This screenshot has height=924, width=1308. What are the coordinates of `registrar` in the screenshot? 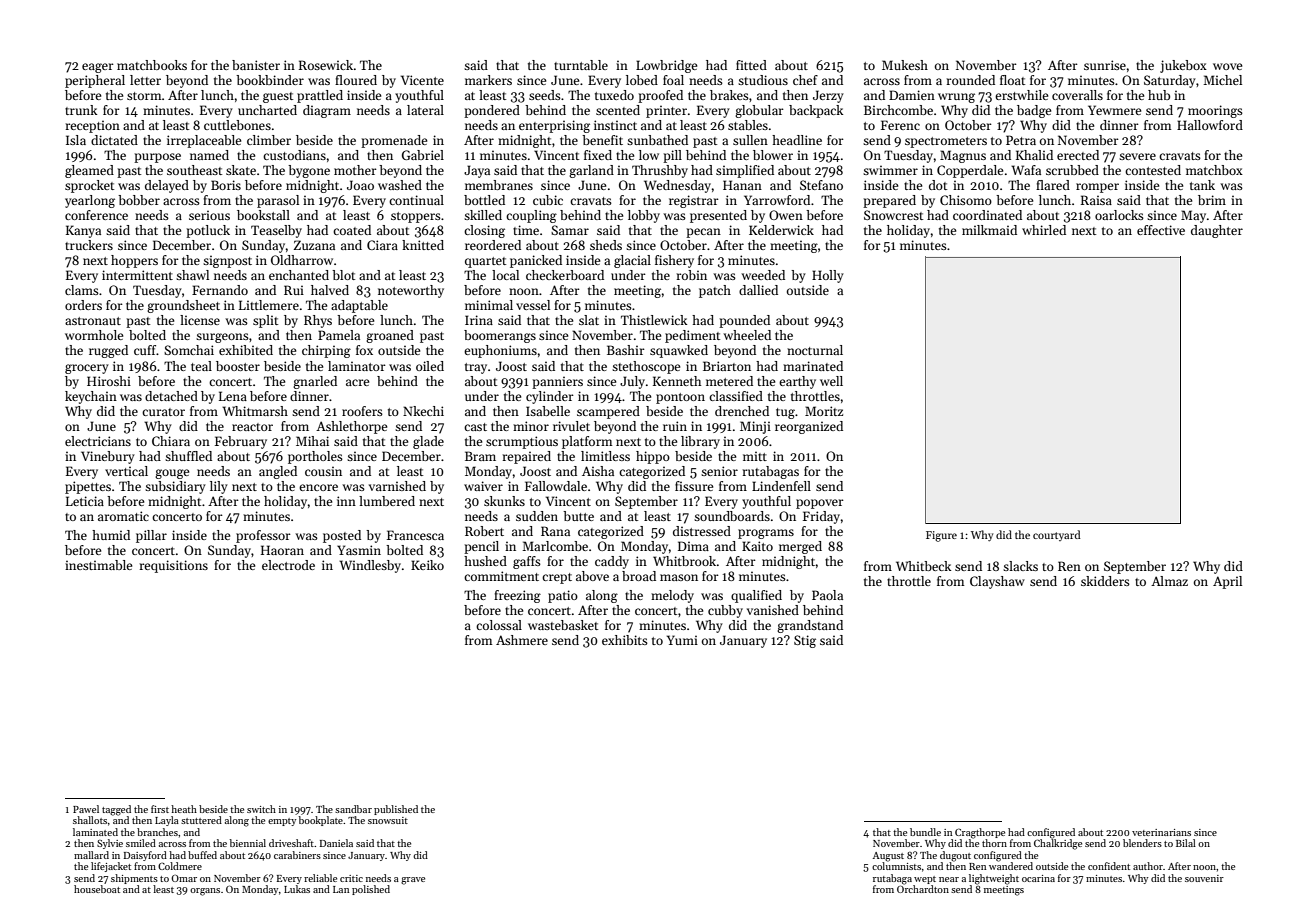 It's located at (694, 201).
